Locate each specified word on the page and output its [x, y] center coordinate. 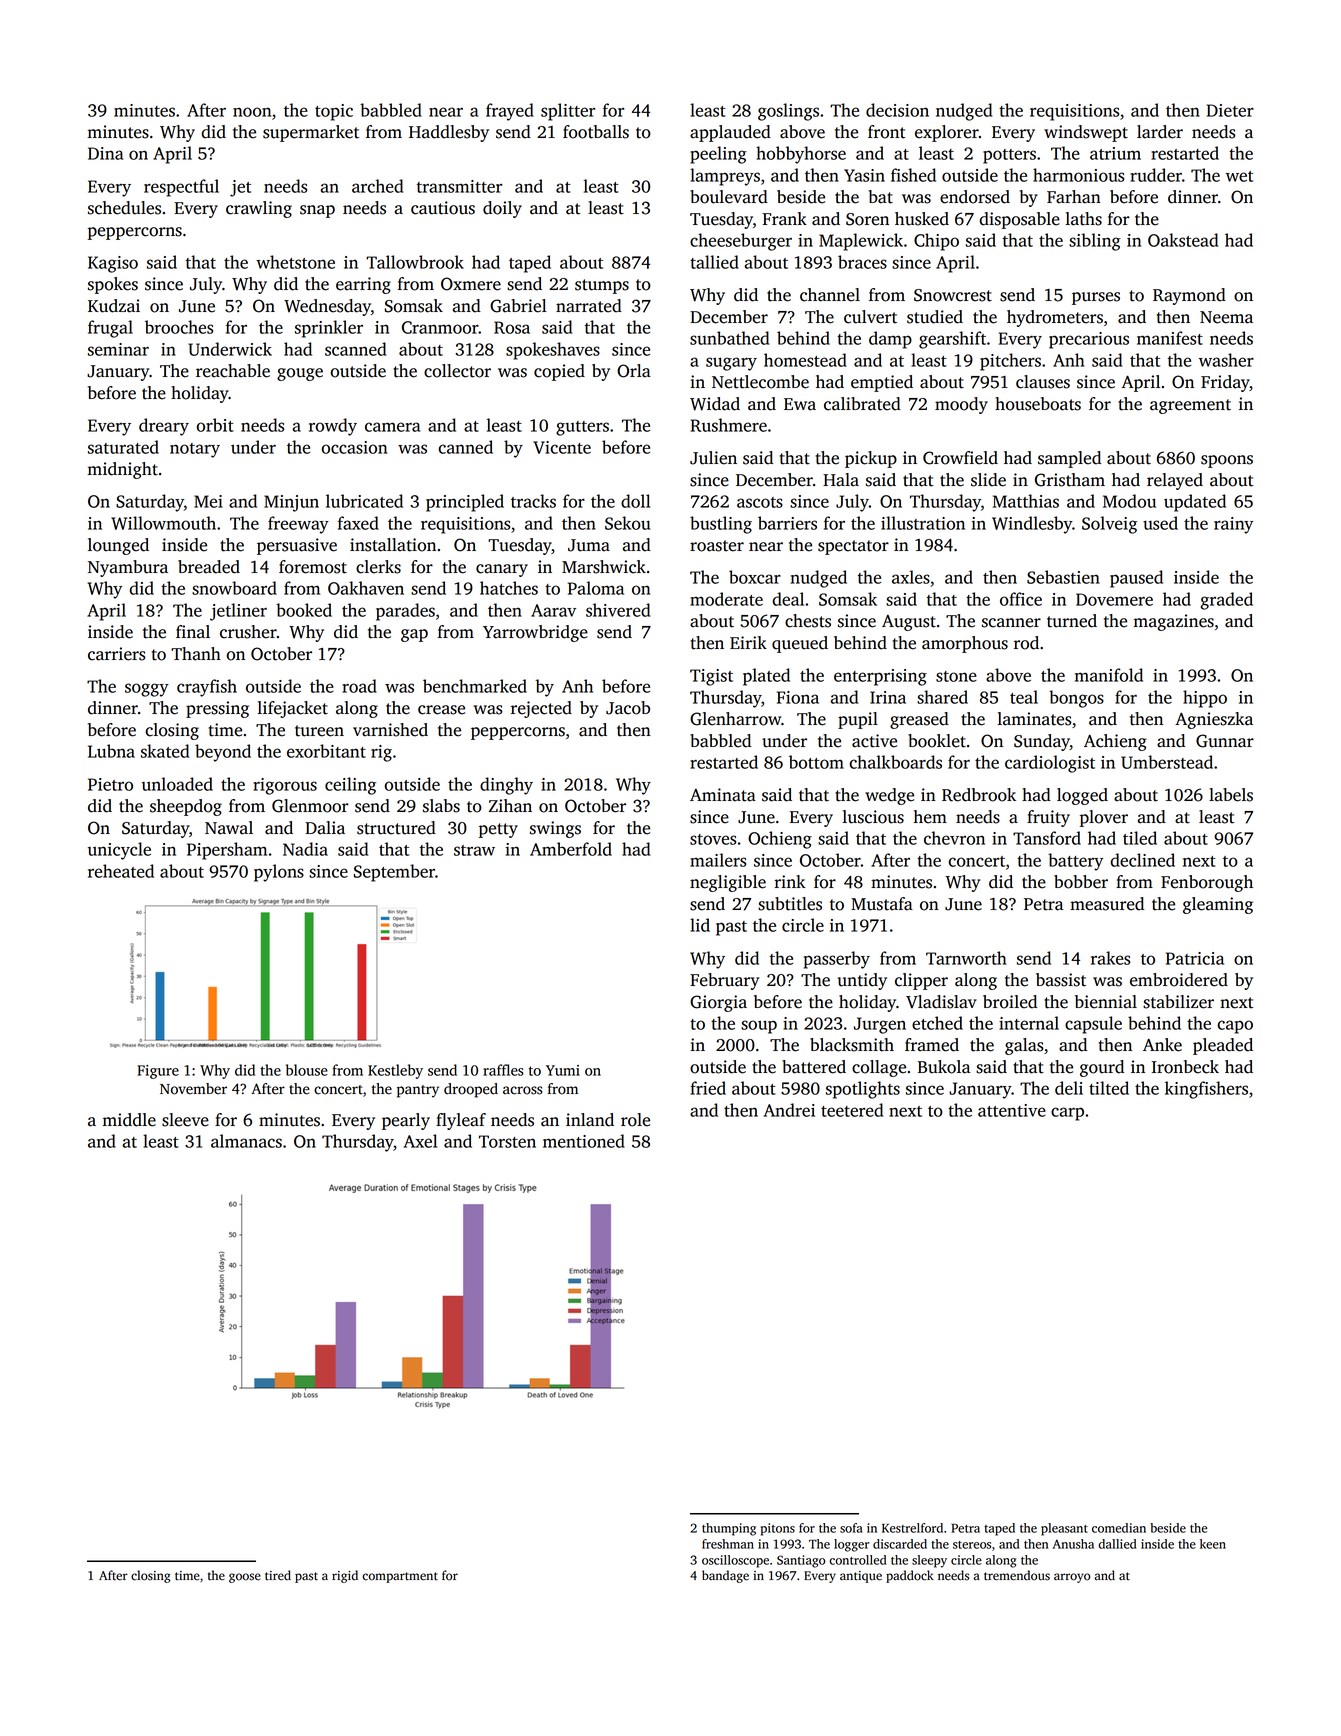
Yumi [563, 1070]
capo [1235, 1027]
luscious [873, 817]
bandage [725, 1576]
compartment [400, 1577]
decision [897, 110]
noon [252, 112]
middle [129, 1120]
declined [1142, 860]
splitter [568, 112]
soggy [147, 690]
